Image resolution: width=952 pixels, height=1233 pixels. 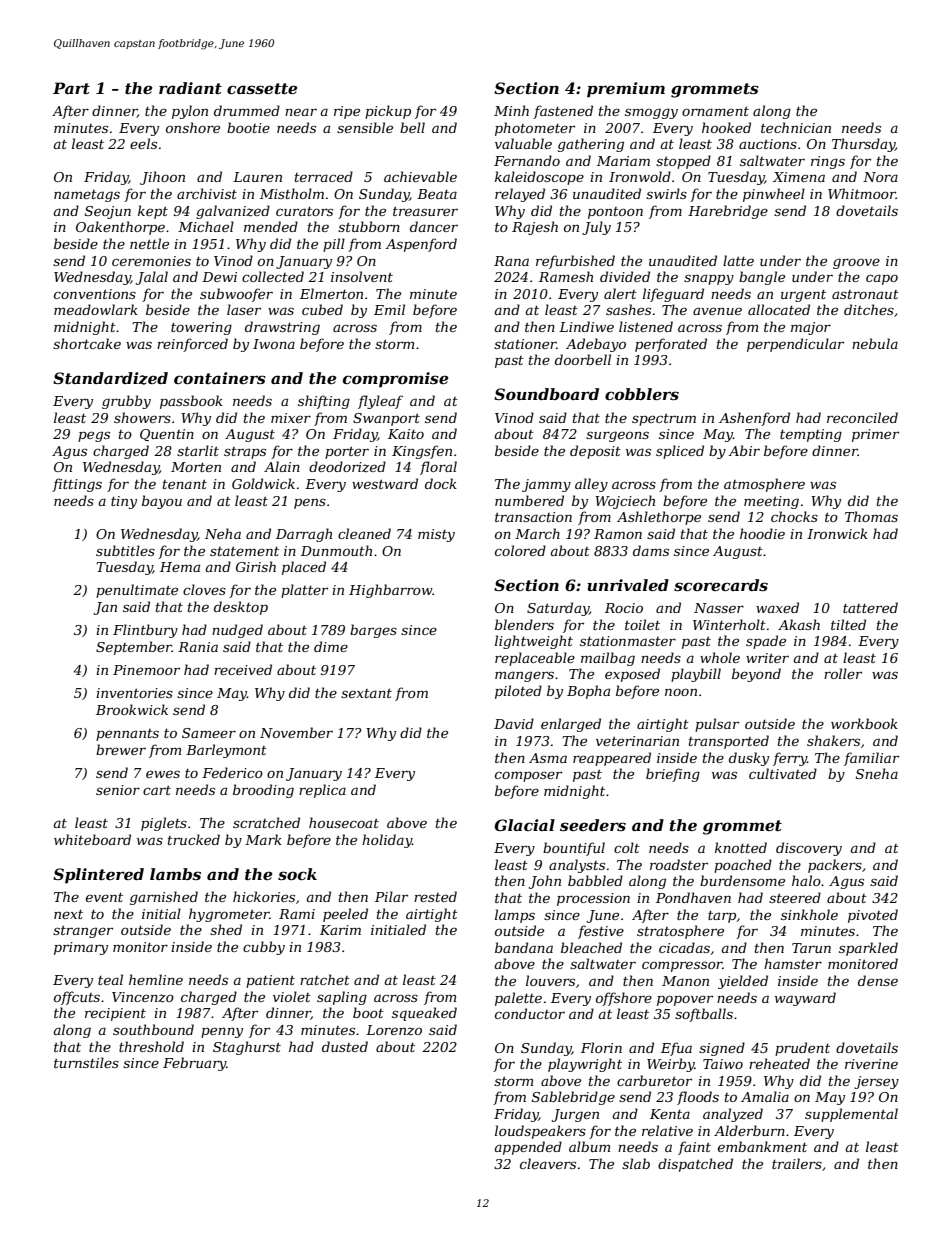 I want to click on Lorenzo, so click(x=394, y=1030).
